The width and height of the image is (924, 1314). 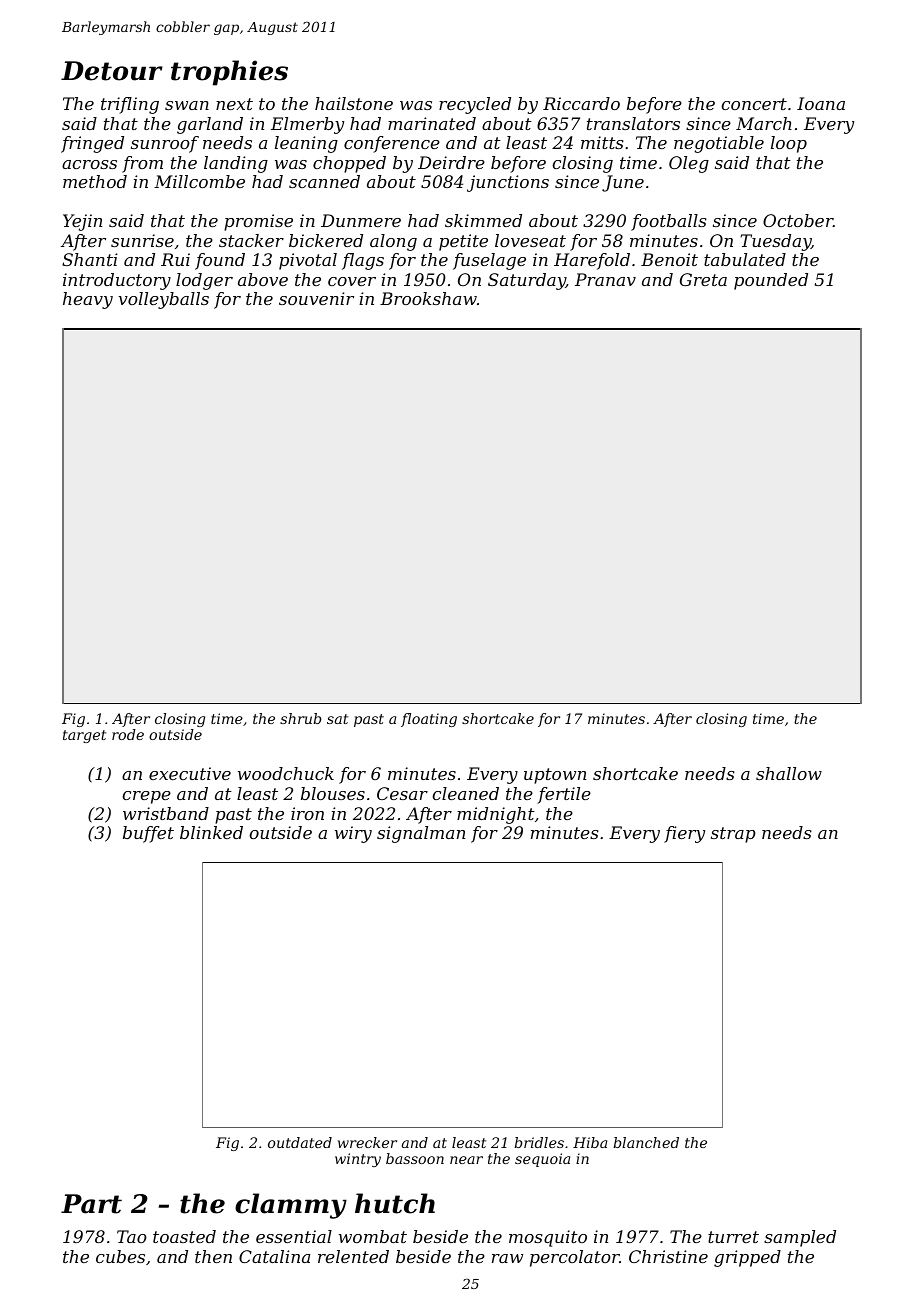 I want to click on rode, so click(x=128, y=734).
